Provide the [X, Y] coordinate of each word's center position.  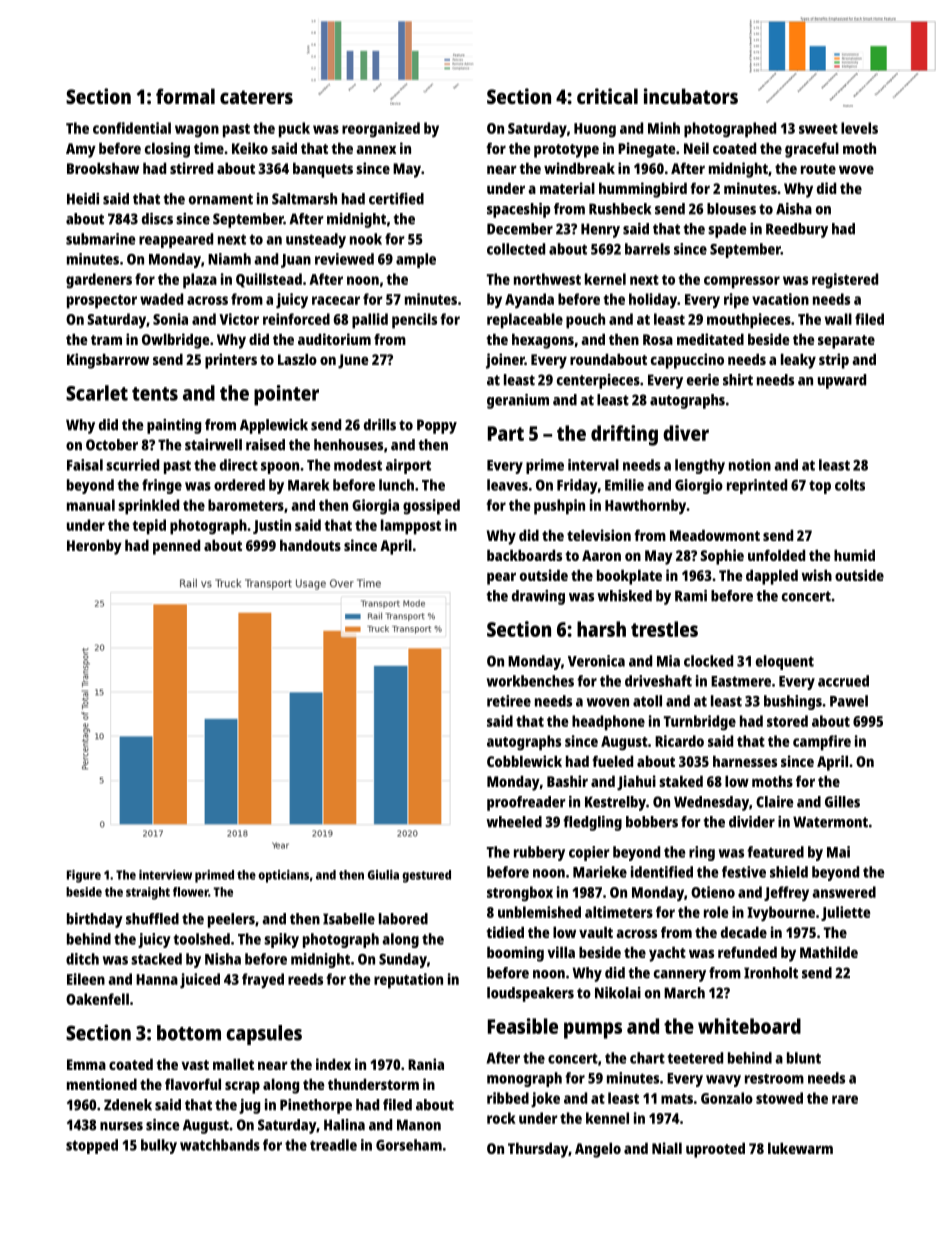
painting [174, 426]
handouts [310, 545]
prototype [566, 151]
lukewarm [800, 1148]
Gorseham [409, 1145]
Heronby [94, 547]
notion [750, 465]
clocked [708, 661]
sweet [818, 129]
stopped [92, 1146]
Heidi [83, 199]
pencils [414, 321]
